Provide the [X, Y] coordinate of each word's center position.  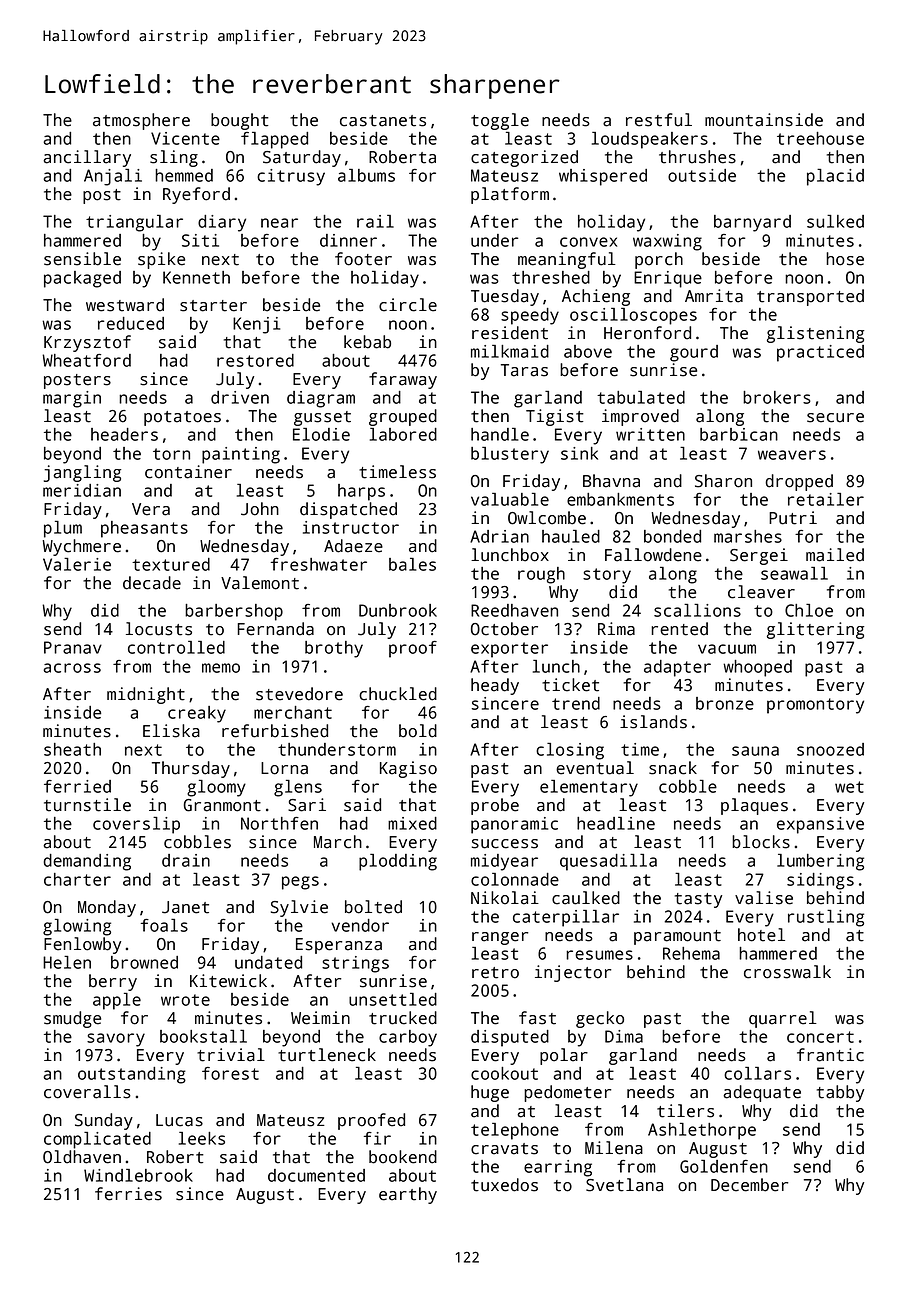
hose [845, 259]
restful [659, 120]
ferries [128, 1194]
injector [573, 973]
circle [408, 305]
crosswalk [787, 972]
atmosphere [141, 121]
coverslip [136, 825]
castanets [383, 121]
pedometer [567, 1093]
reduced [131, 323]
